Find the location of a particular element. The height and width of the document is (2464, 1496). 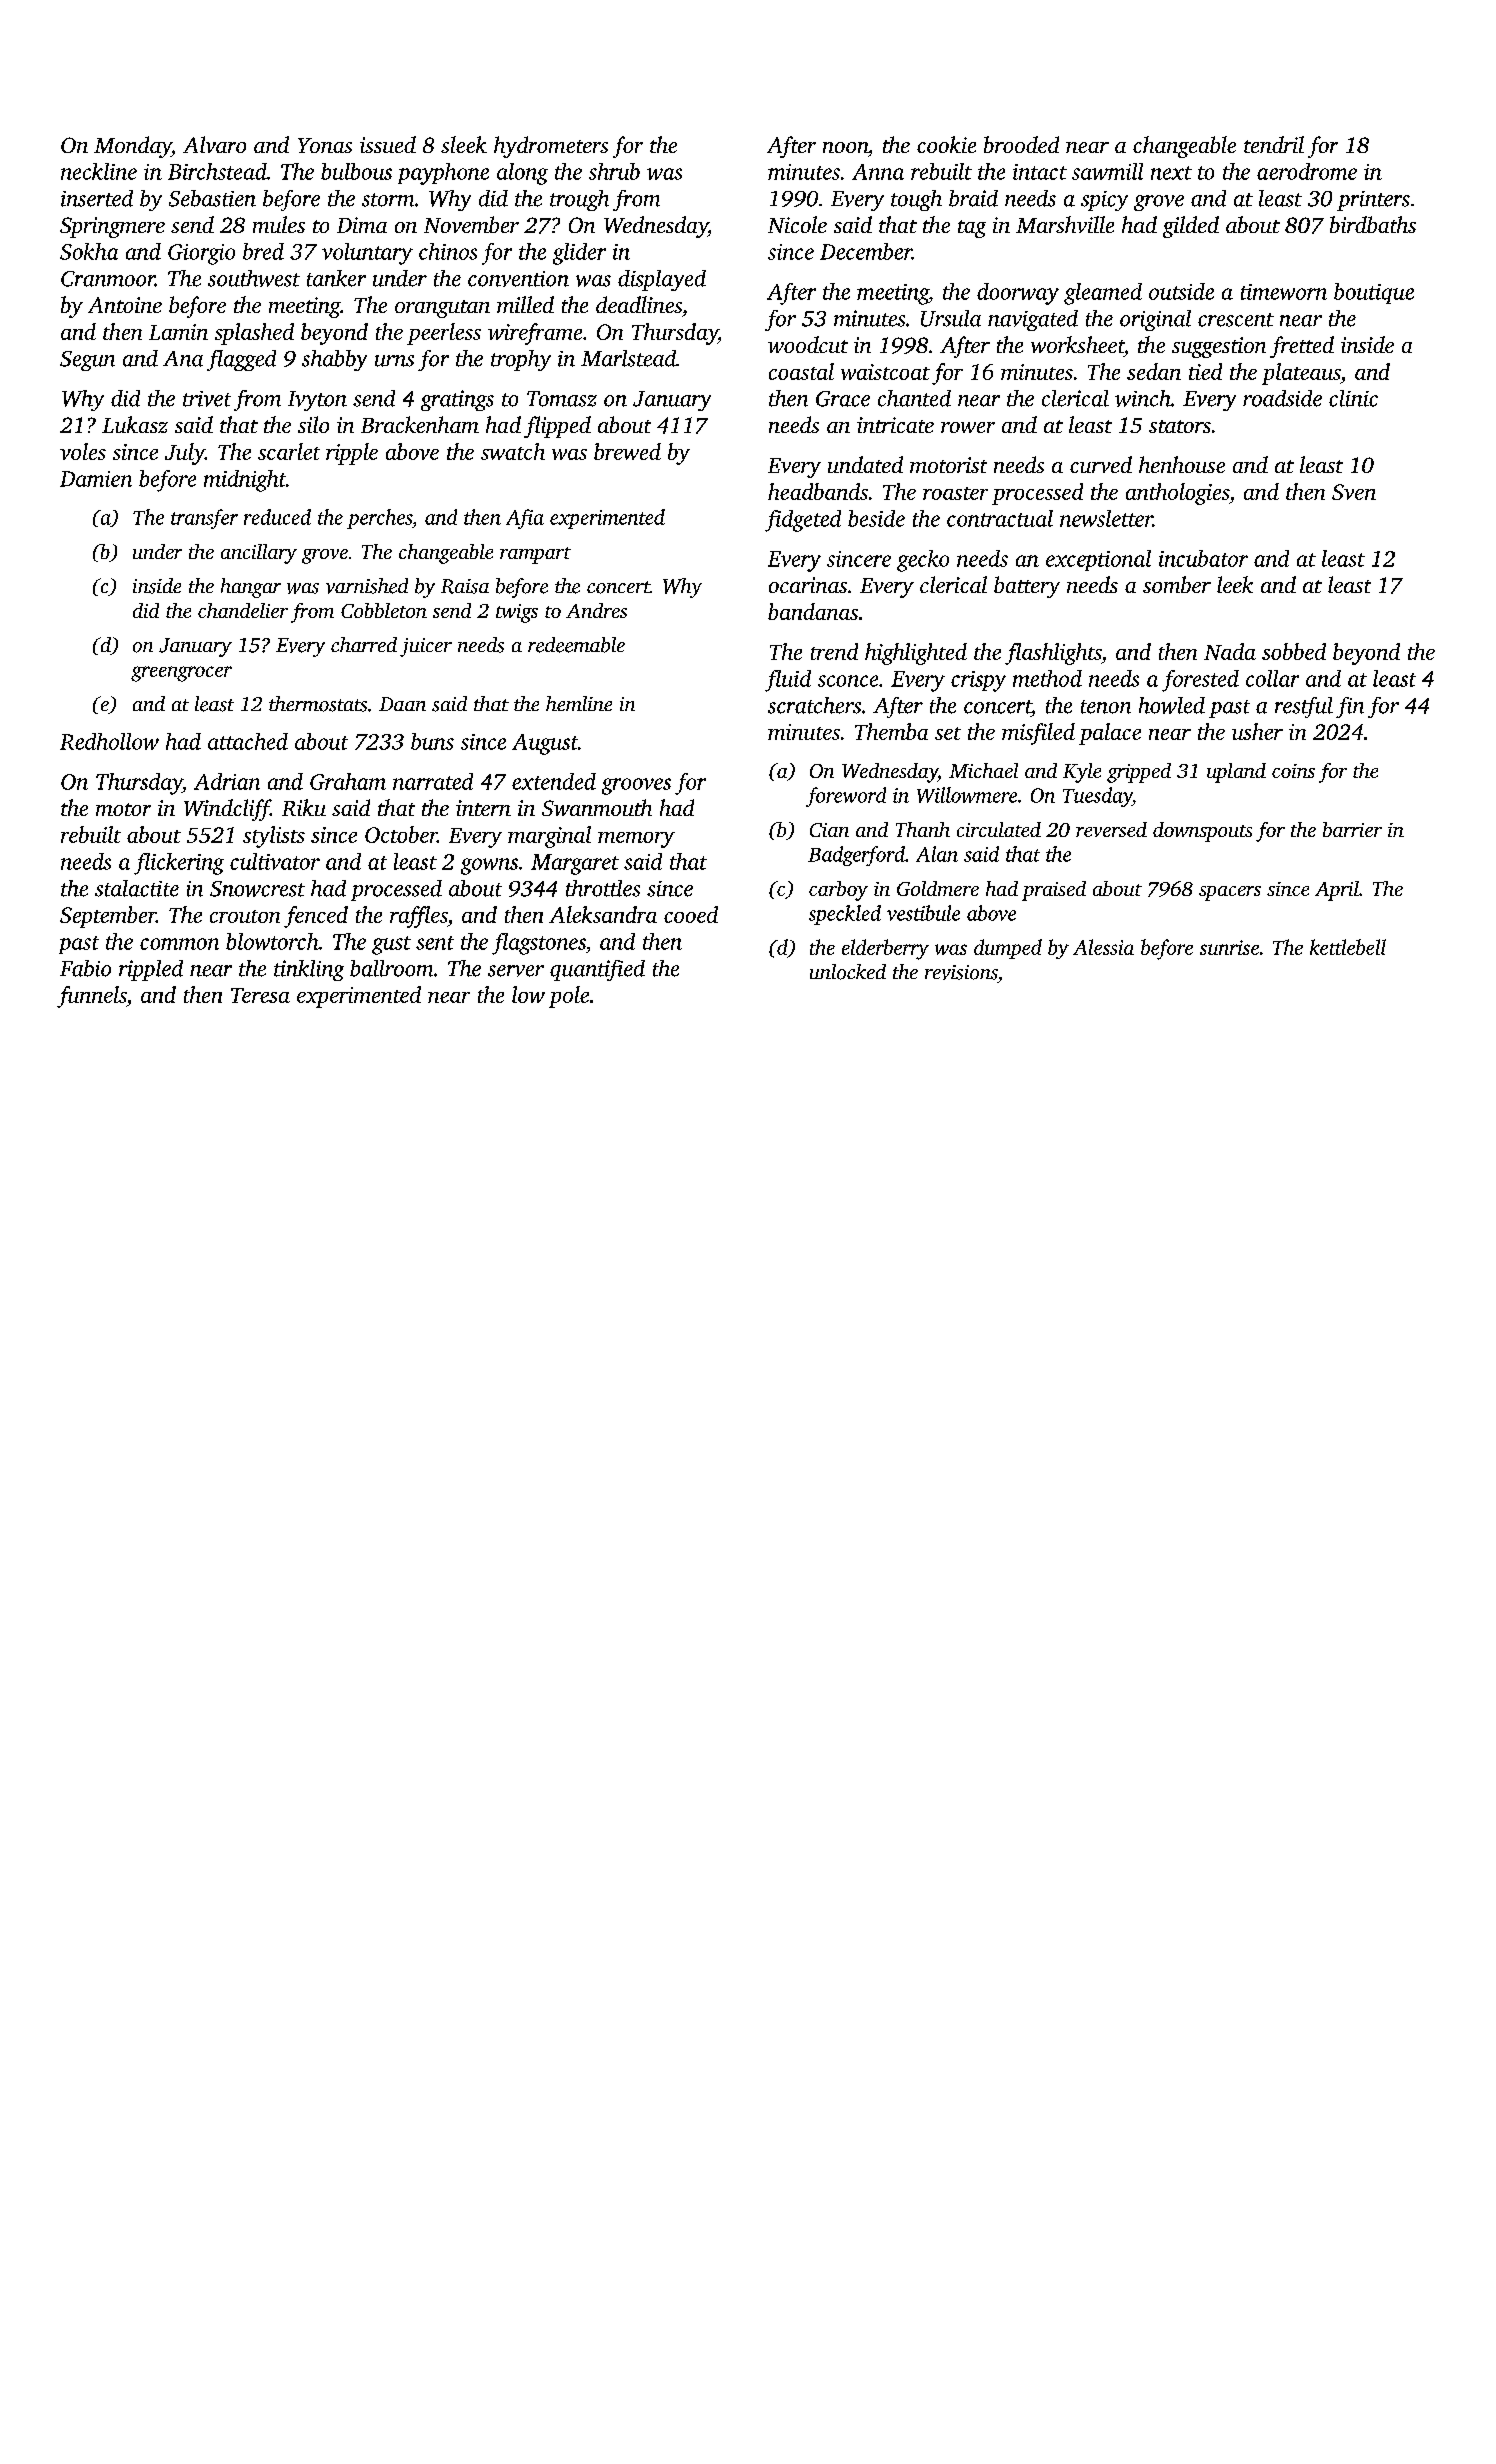

storm is located at coordinates (388, 200).
